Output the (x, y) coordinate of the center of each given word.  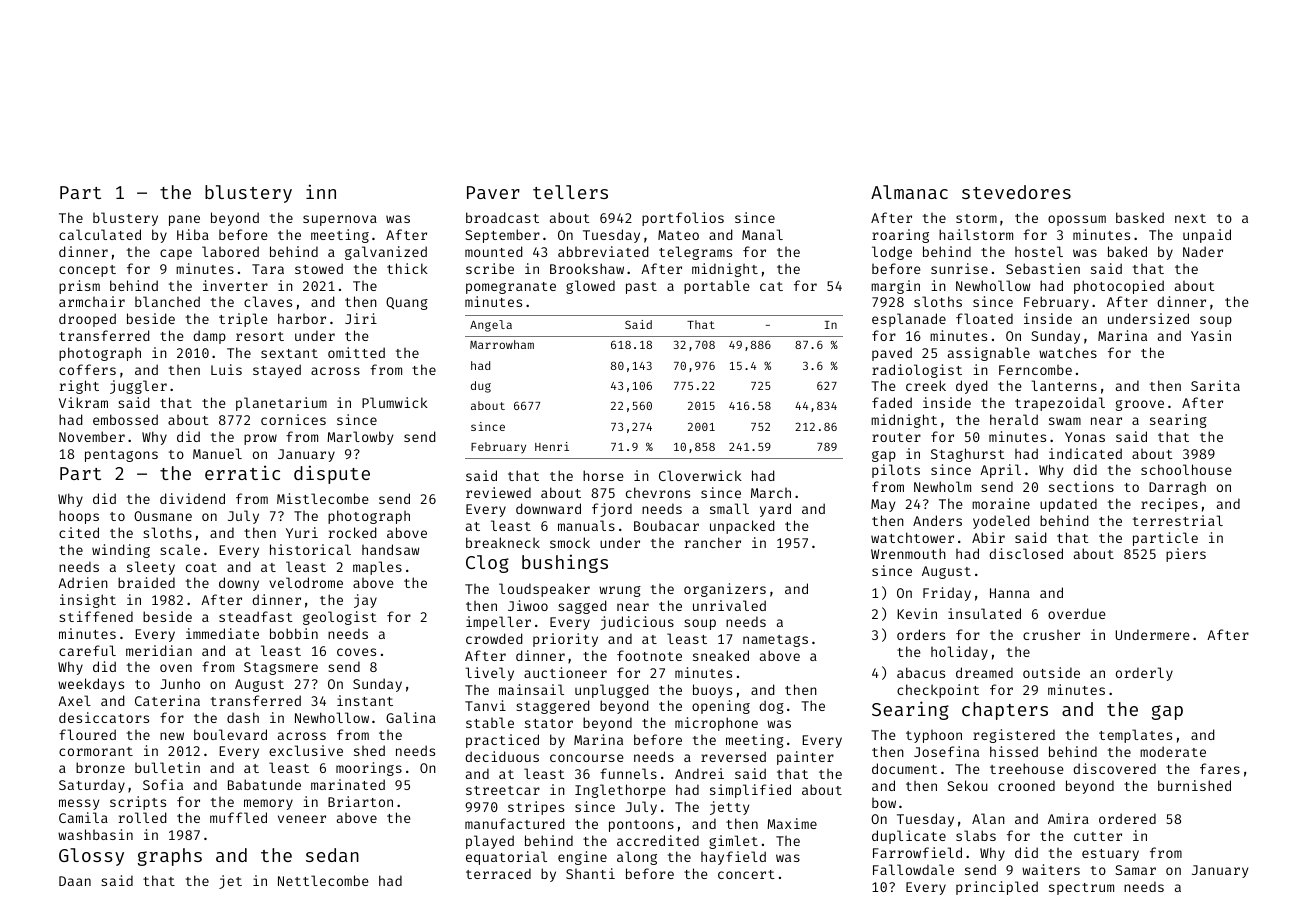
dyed (972, 387)
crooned (1026, 785)
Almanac (909, 192)
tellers (570, 192)
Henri (552, 446)
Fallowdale (913, 869)
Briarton (360, 801)
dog (771, 707)
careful (87, 650)
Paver (493, 192)
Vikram (83, 402)
